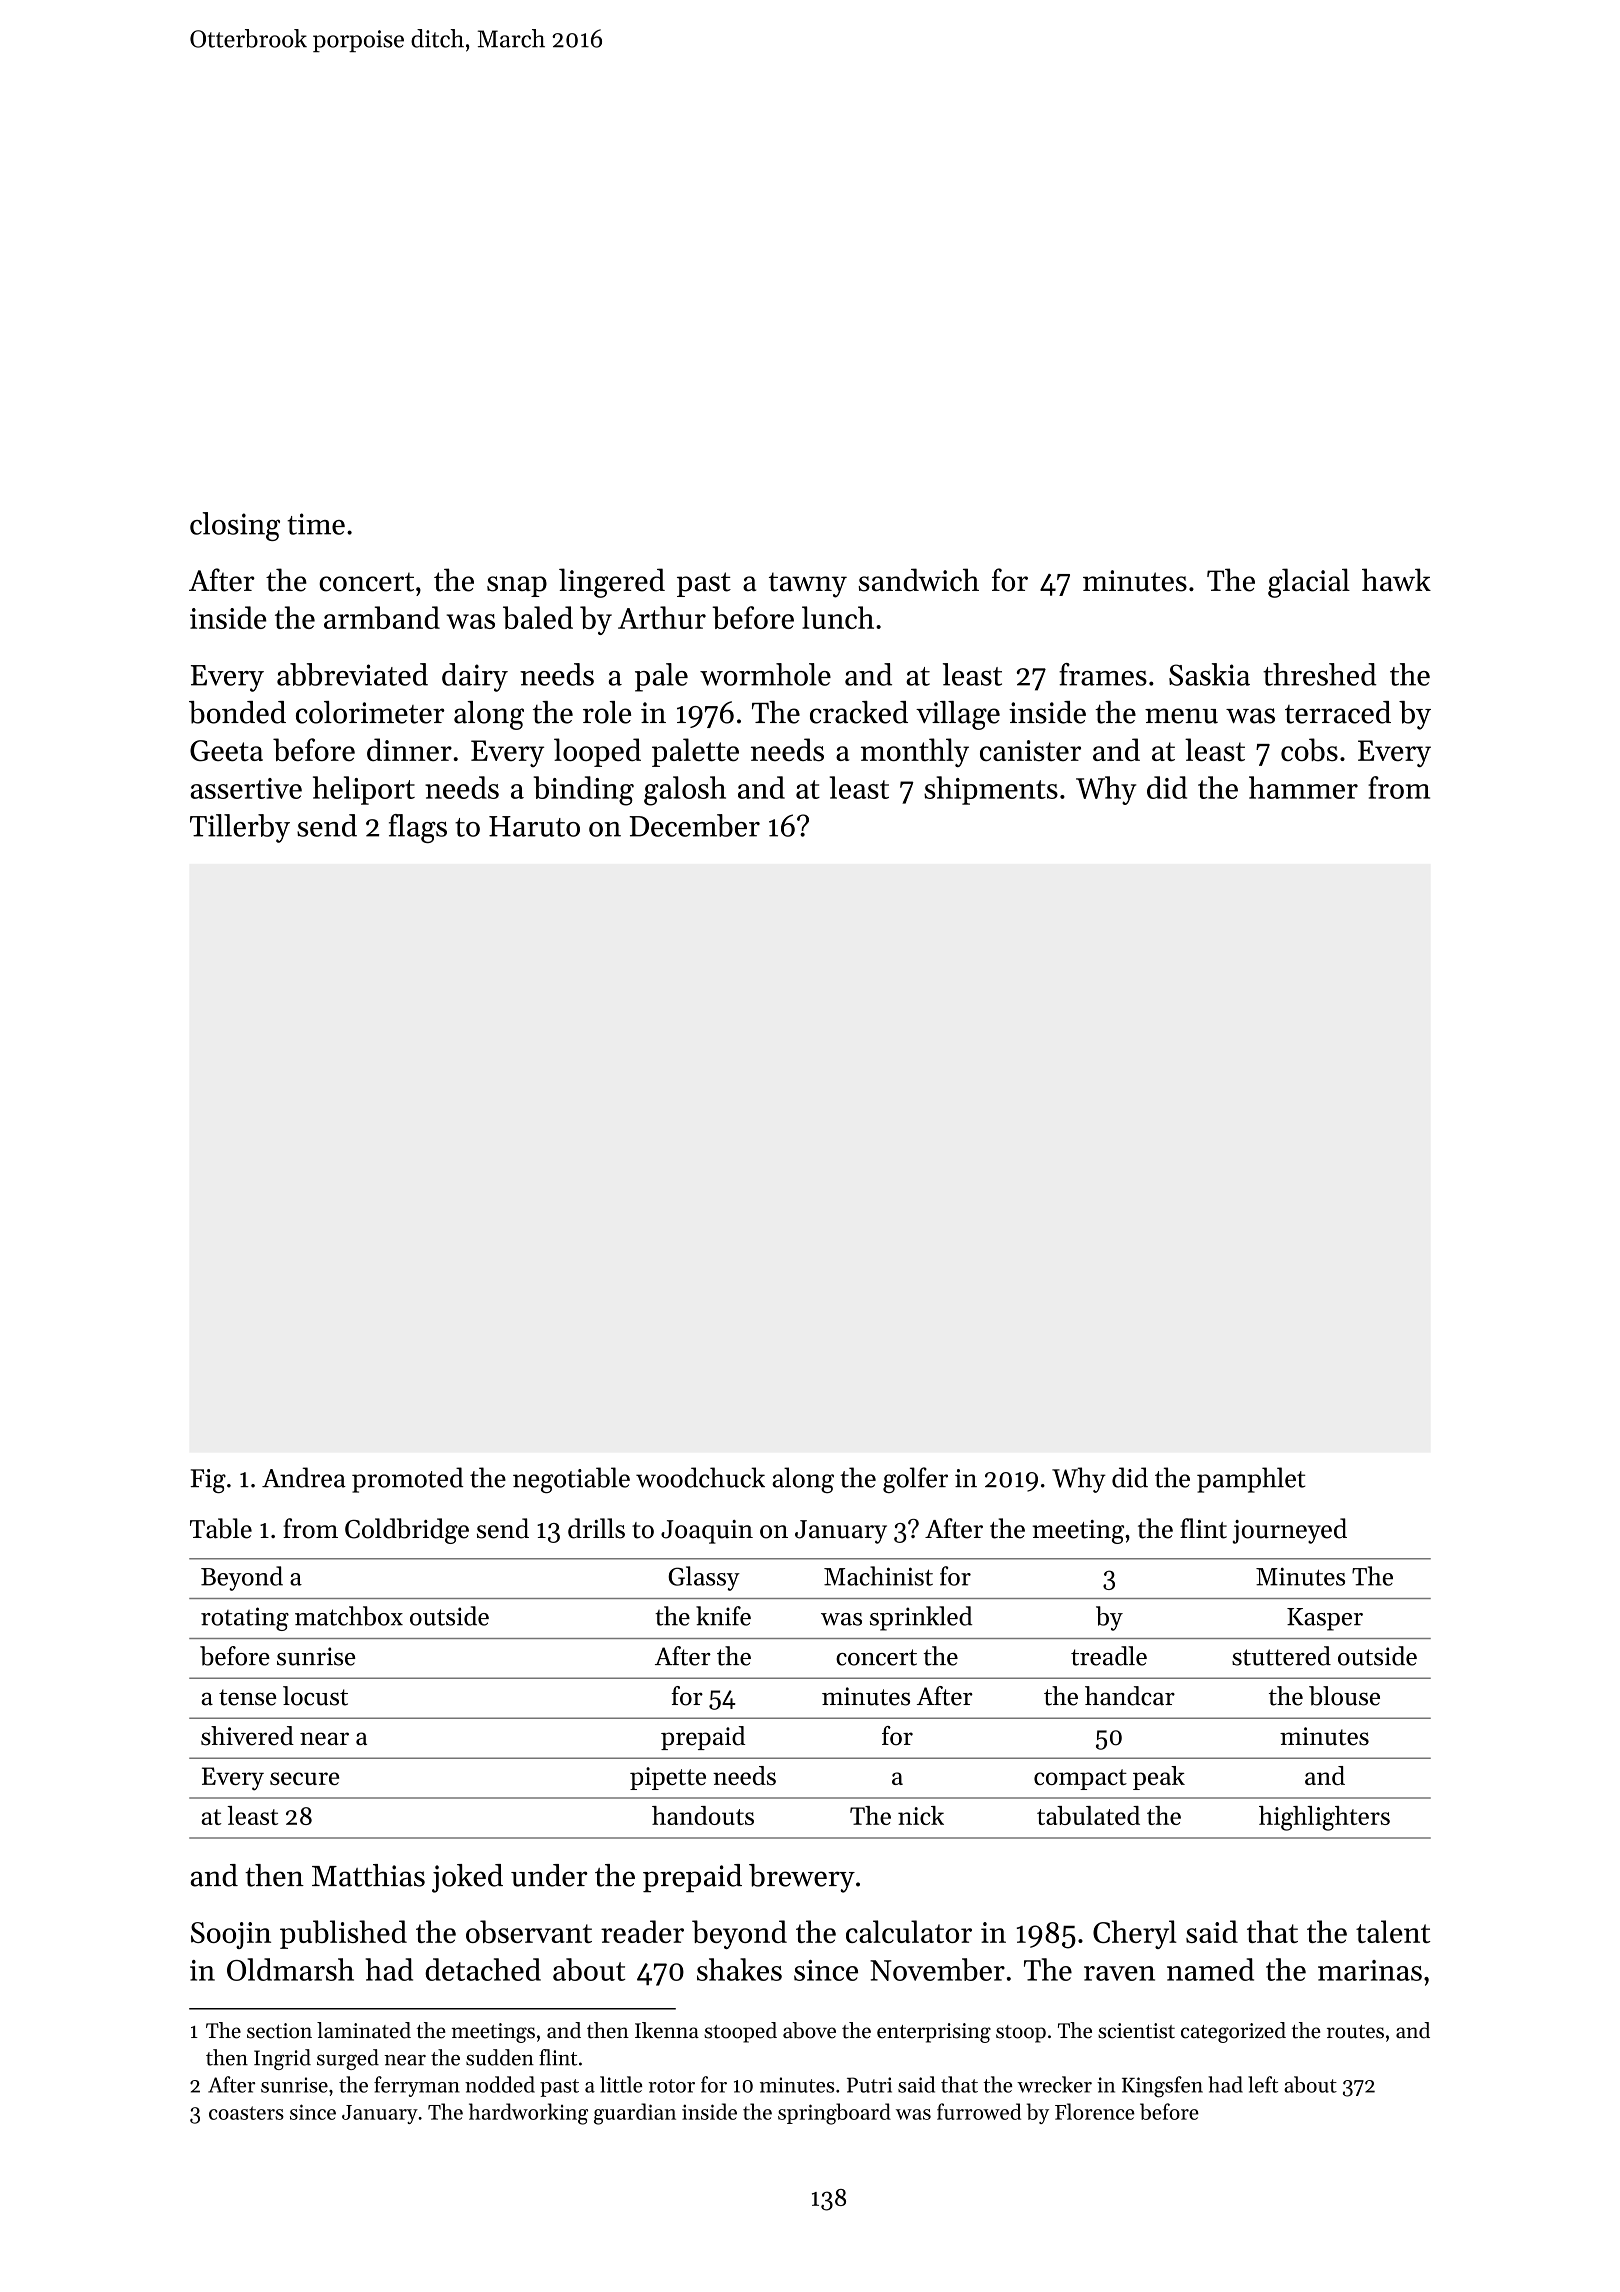  What do you see at coordinates (246, 2113) in the screenshot?
I see `coasters` at bounding box center [246, 2113].
